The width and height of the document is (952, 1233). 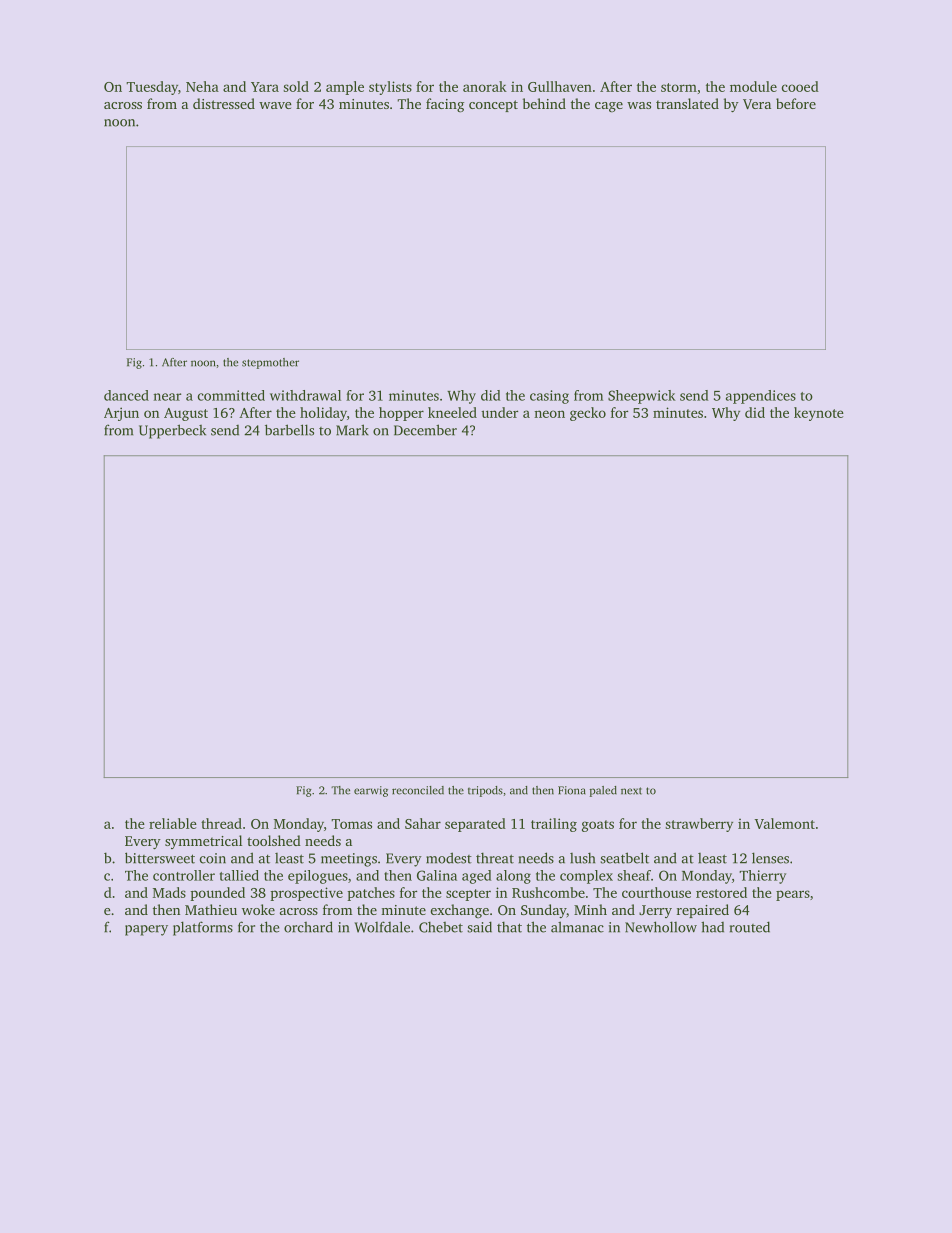 I want to click on keynote, so click(x=819, y=414).
